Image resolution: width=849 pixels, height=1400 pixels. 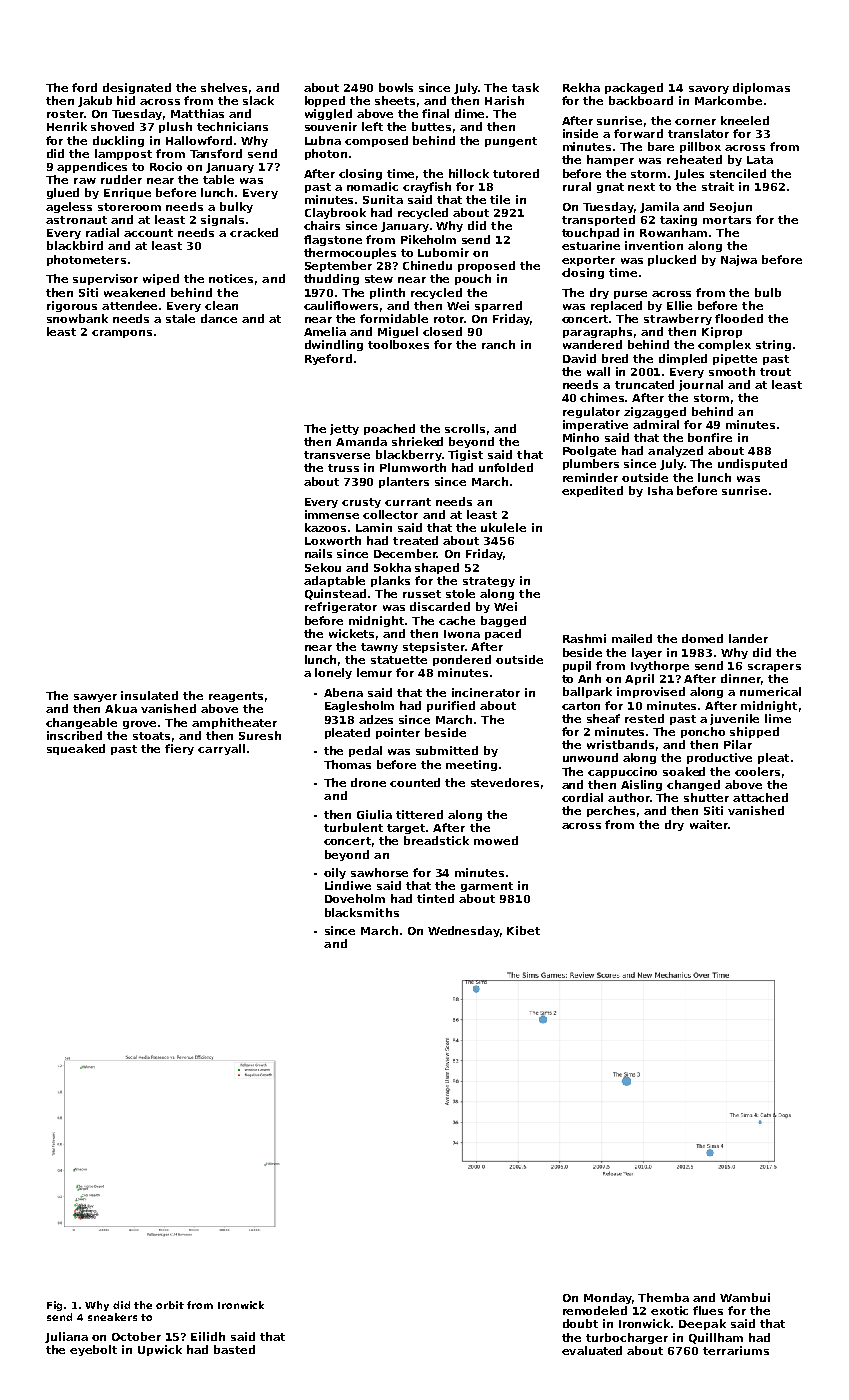 I want to click on roster, so click(x=65, y=114).
